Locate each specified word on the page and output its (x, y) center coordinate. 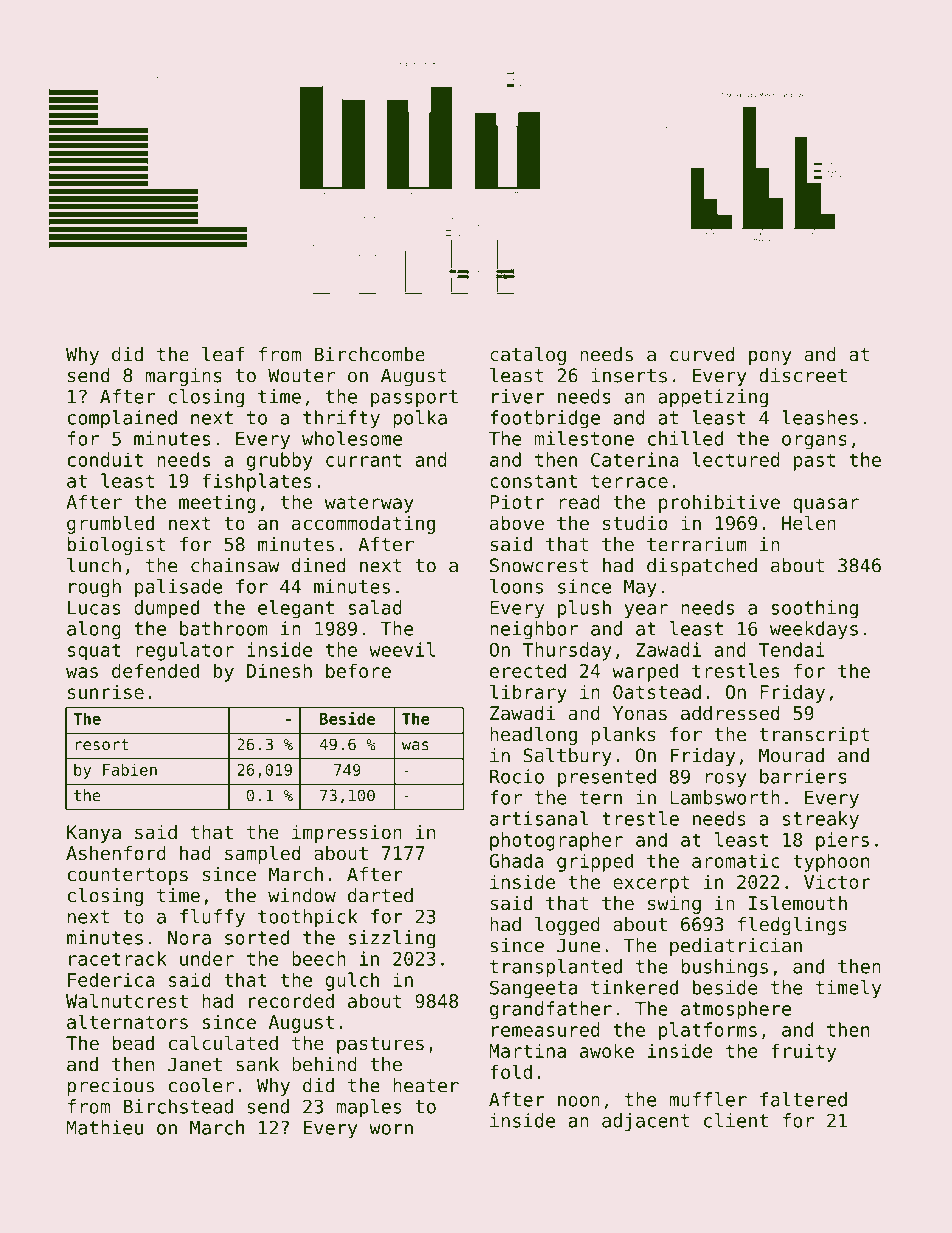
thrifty (341, 419)
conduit (105, 459)
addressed (730, 713)
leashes (820, 417)
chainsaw (235, 565)
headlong (533, 736)
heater (426, 1085)
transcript (814, 736)
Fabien (130, 769)
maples (368, 1108)
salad (375, 607)
